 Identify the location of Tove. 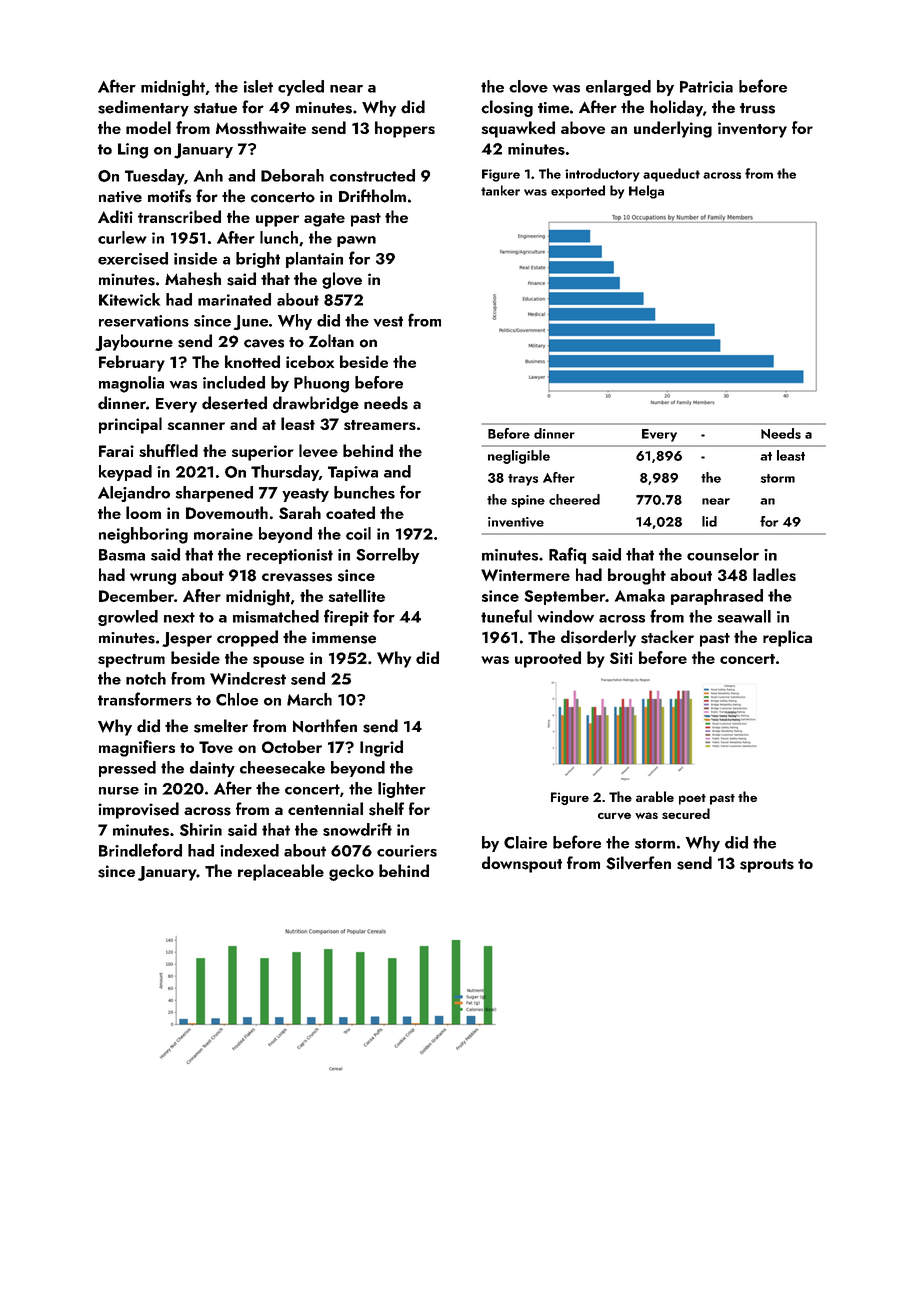
(216, 747).
